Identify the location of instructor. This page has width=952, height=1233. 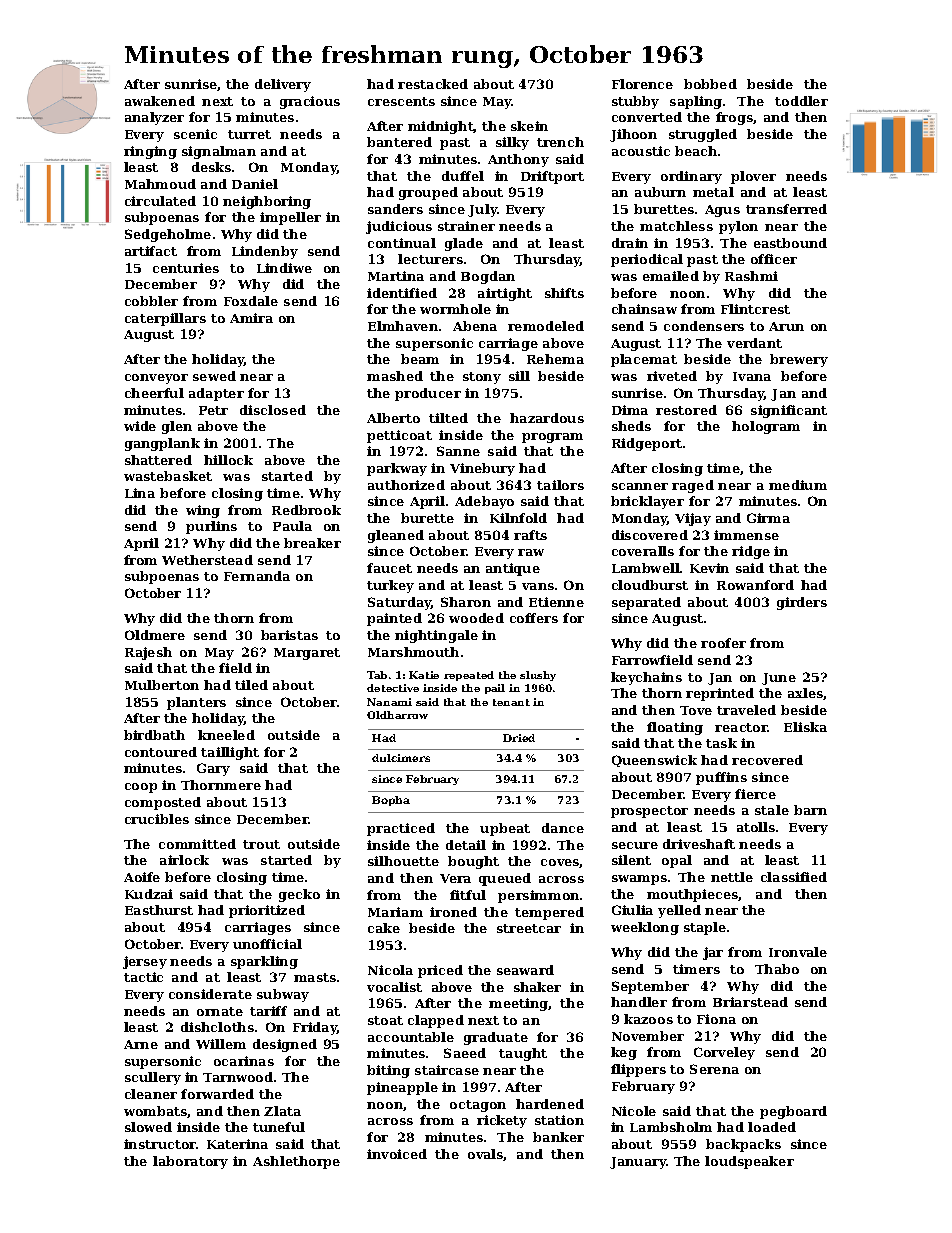
(160, 1144).
